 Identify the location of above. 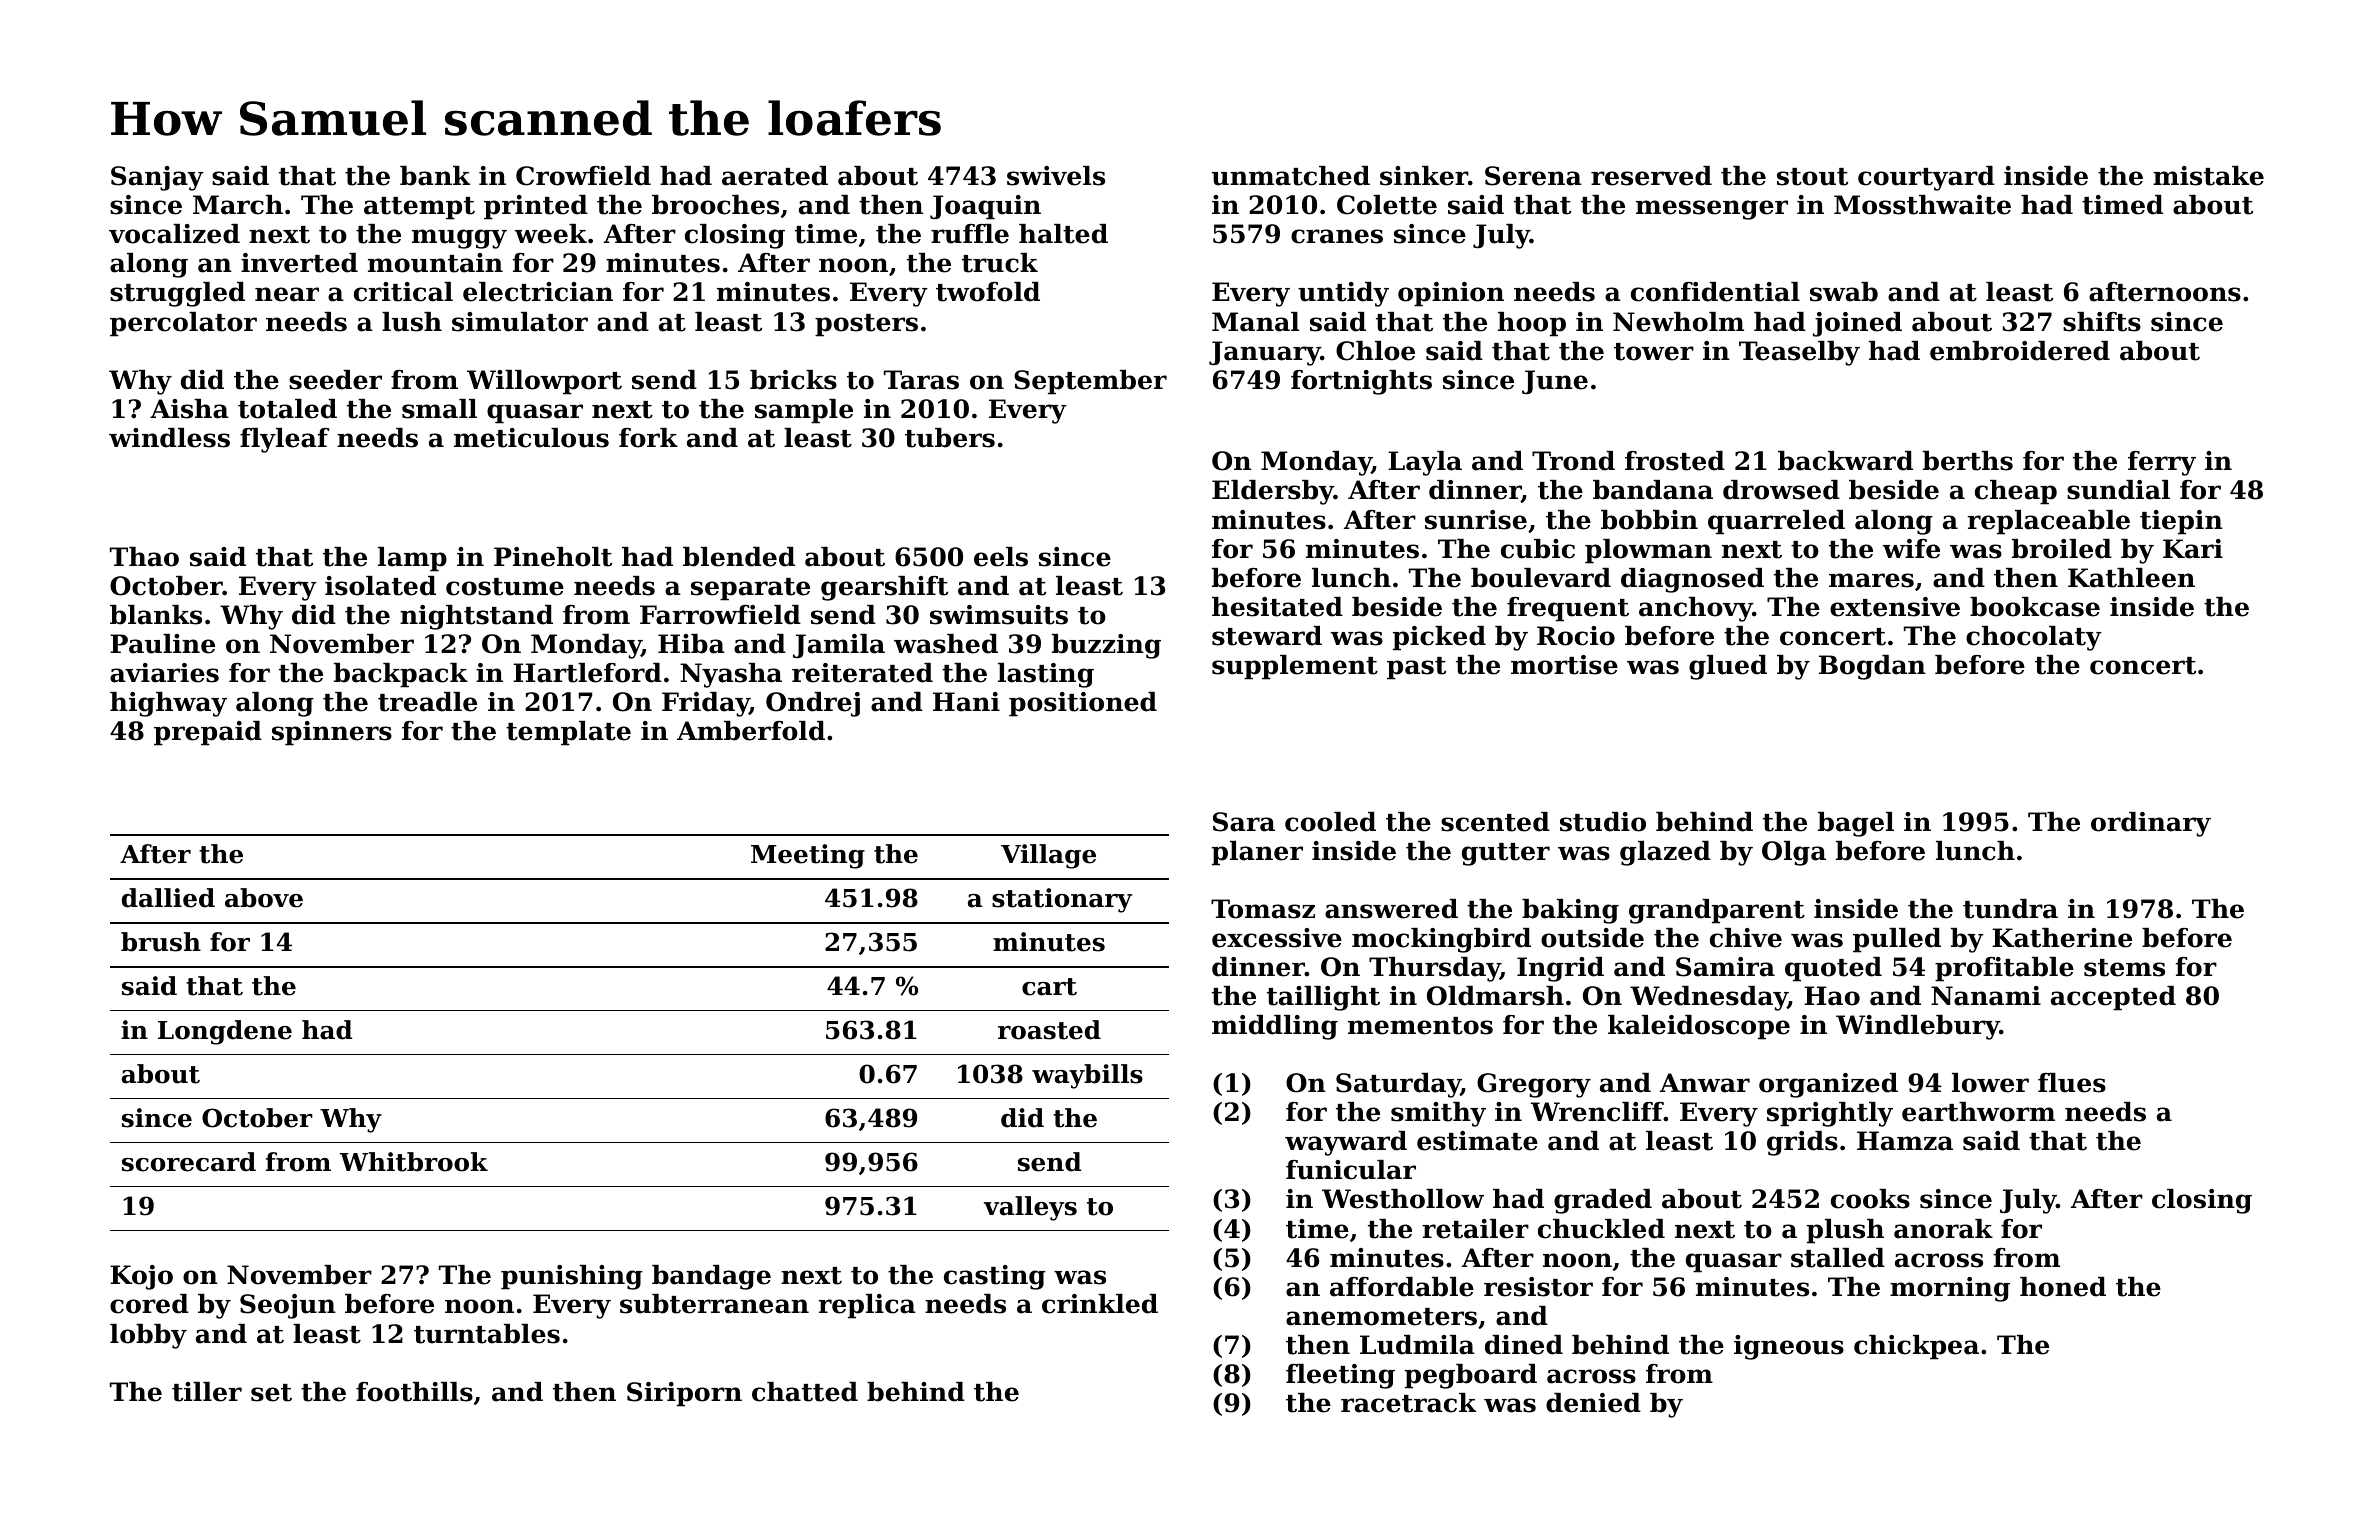
(264, 898).
